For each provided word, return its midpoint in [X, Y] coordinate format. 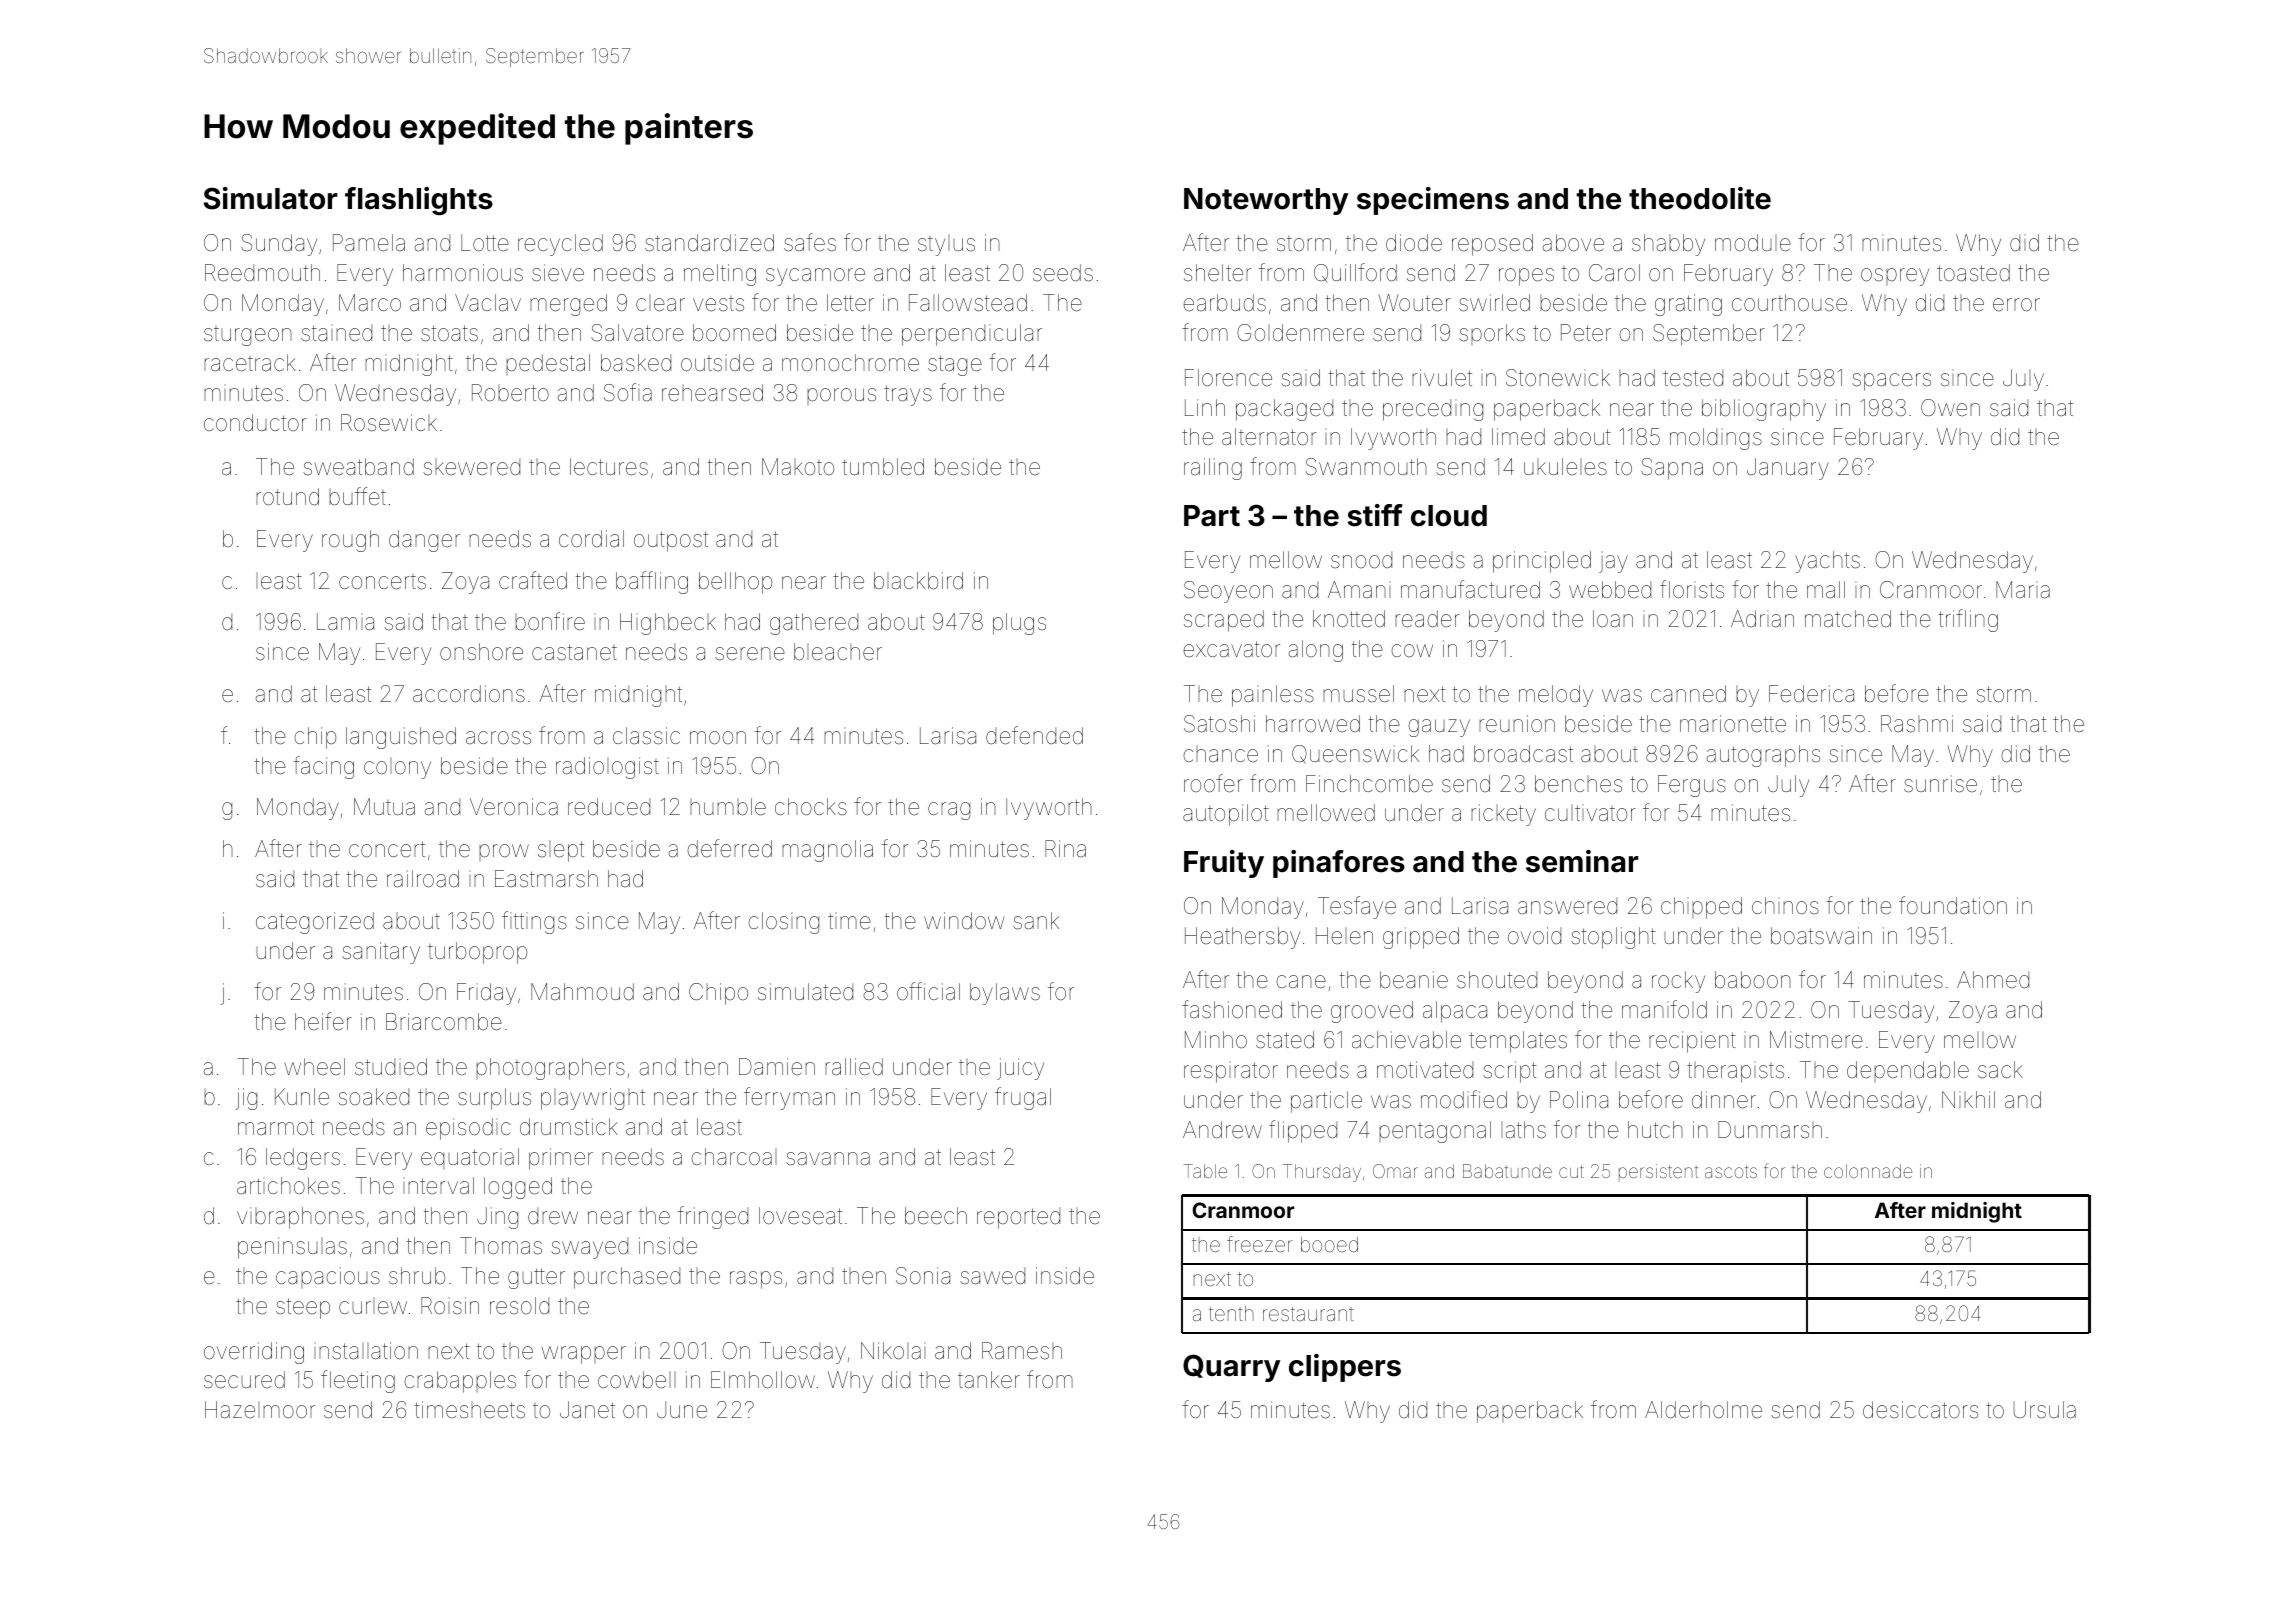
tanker [989, 1380]
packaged [1284, 410]
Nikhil [1968, 1099]
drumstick [569, 1127]
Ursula [2045, 1410]
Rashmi [1917, 724]
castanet [574, 652]
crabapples [460, 1382]
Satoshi [1219, 724]
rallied [854, 1067]
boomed [734, 333]
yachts [1827, 562]
